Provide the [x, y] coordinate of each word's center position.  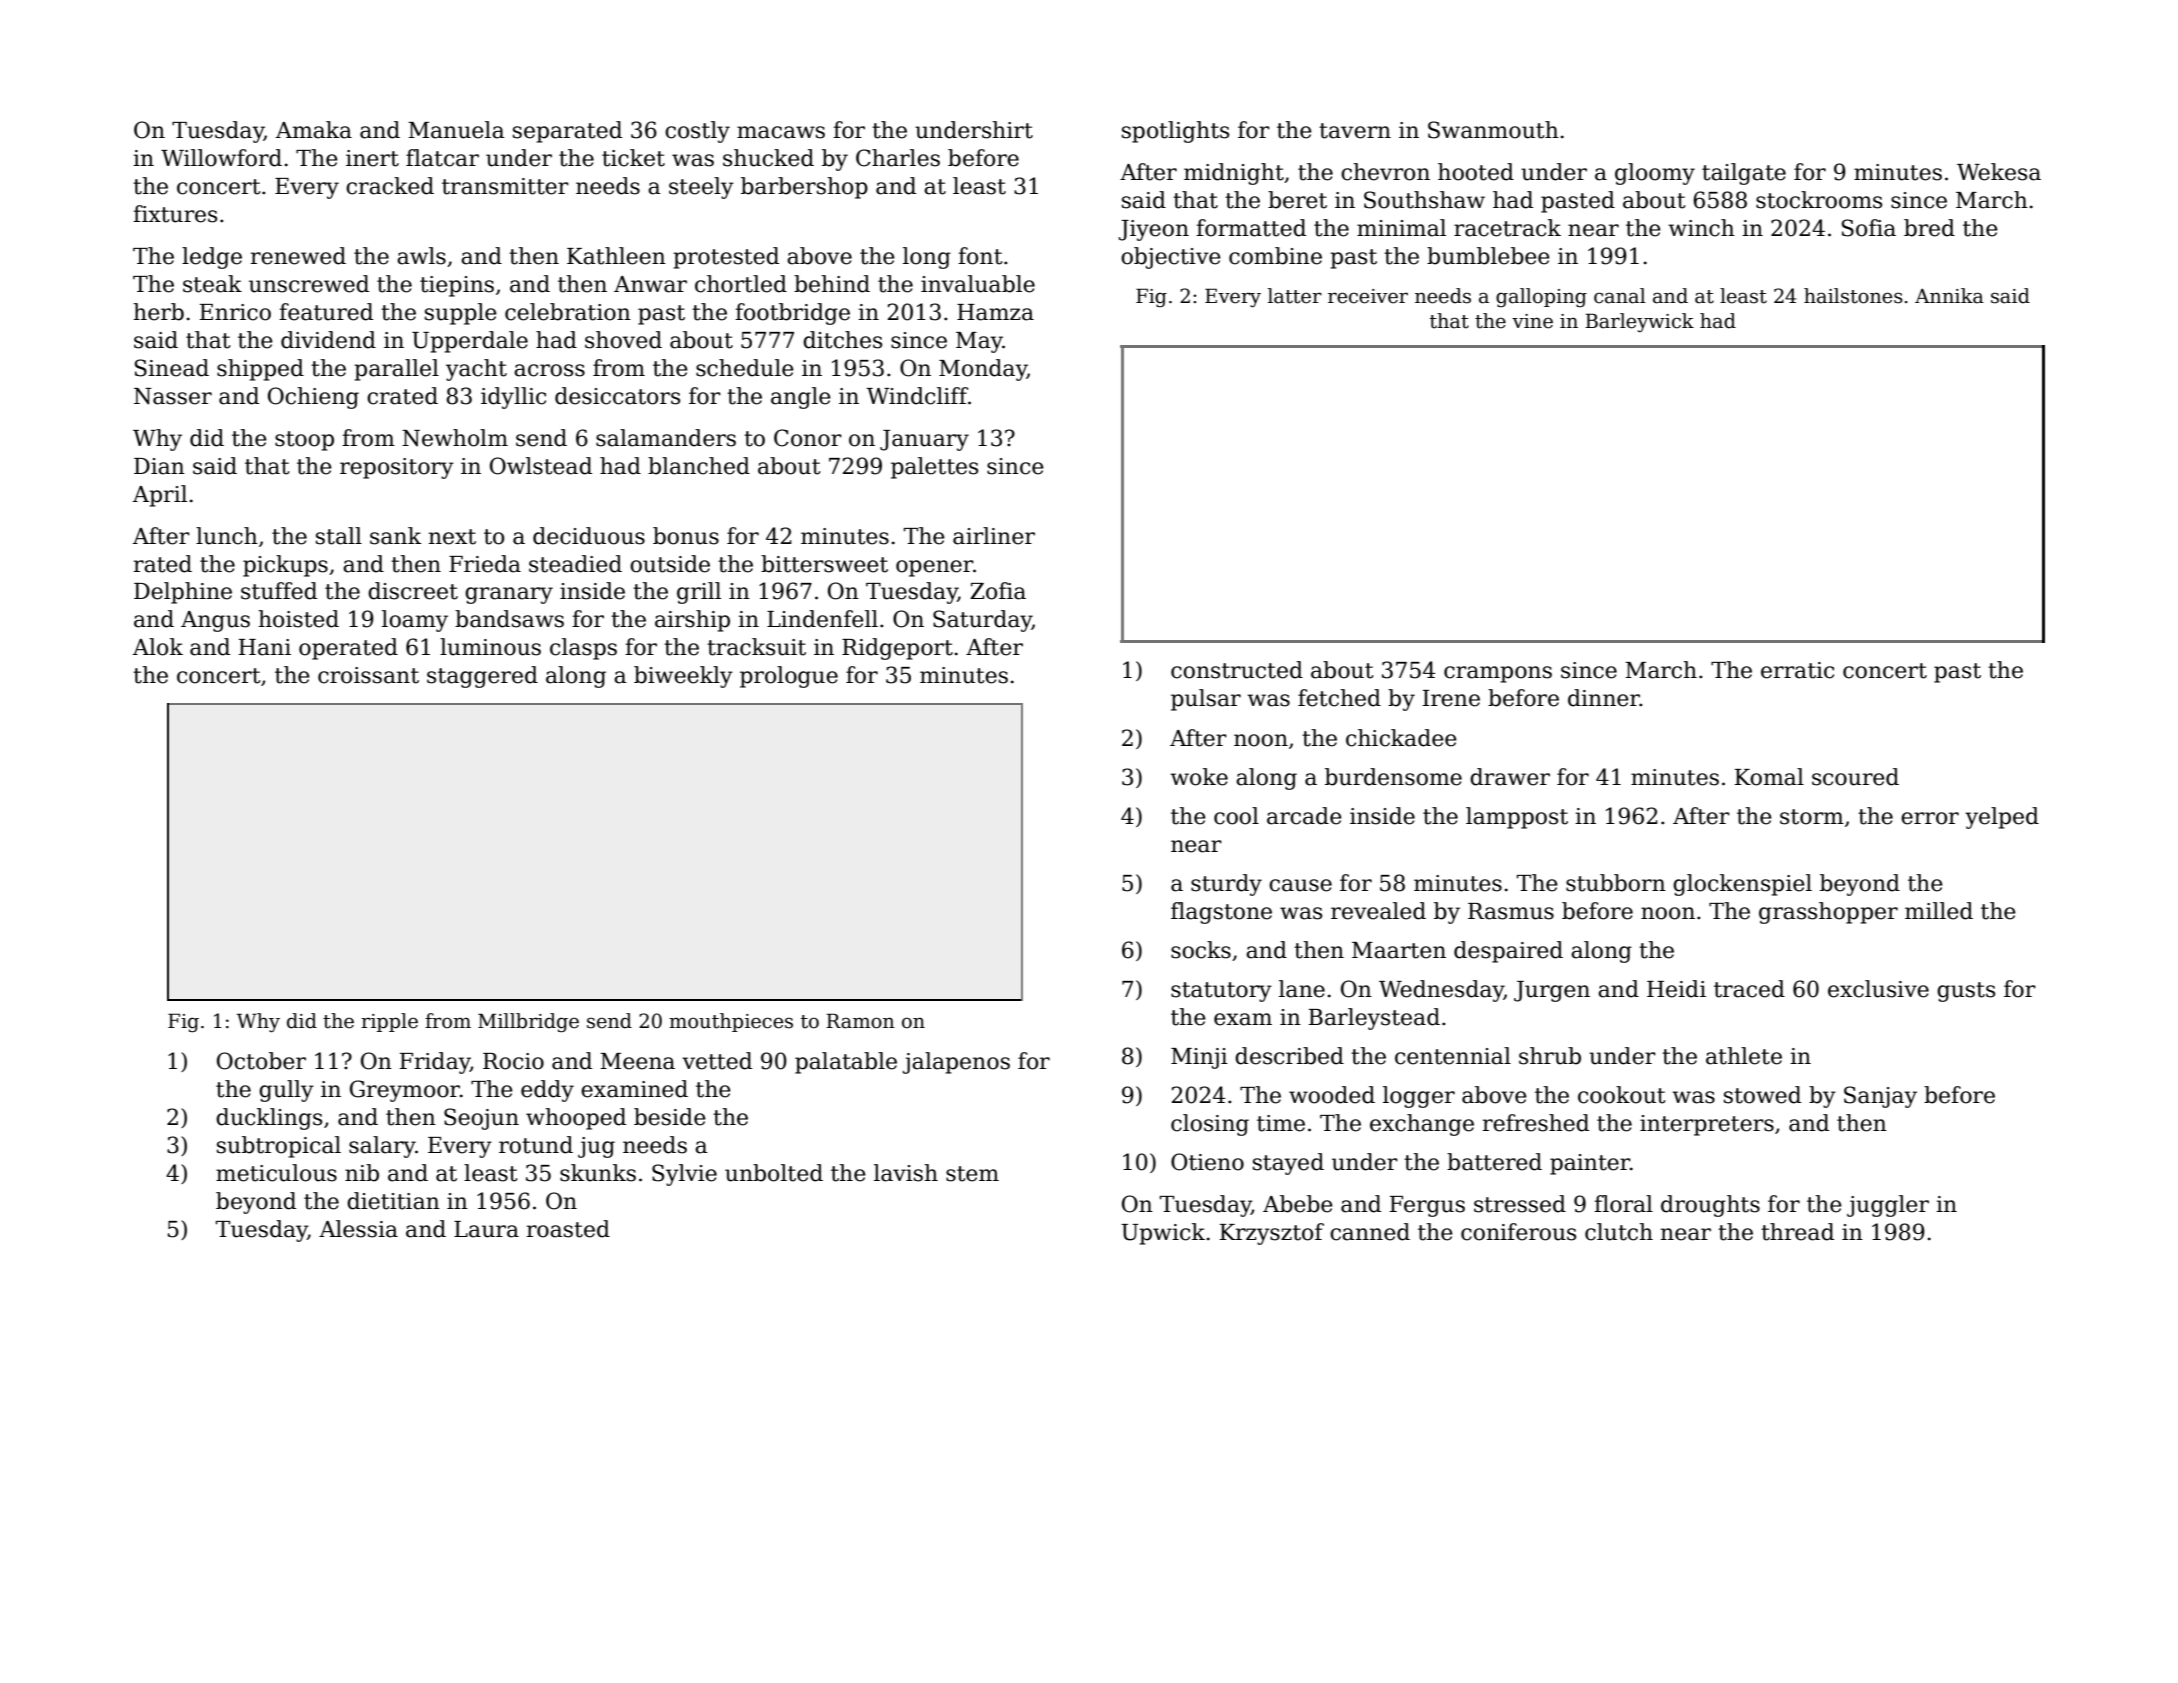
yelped [2002, 818]
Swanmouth [1493, 130]
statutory [1221, 992]
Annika [1949, 296]
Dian [159, 466]
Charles [898, 158]
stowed [1762, 1095]
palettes [934, 468]
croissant [368, 675]
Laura [486, 1229]
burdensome [1393, 777]
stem [972, 1174]
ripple [389, 1022]
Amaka [314, 130]
